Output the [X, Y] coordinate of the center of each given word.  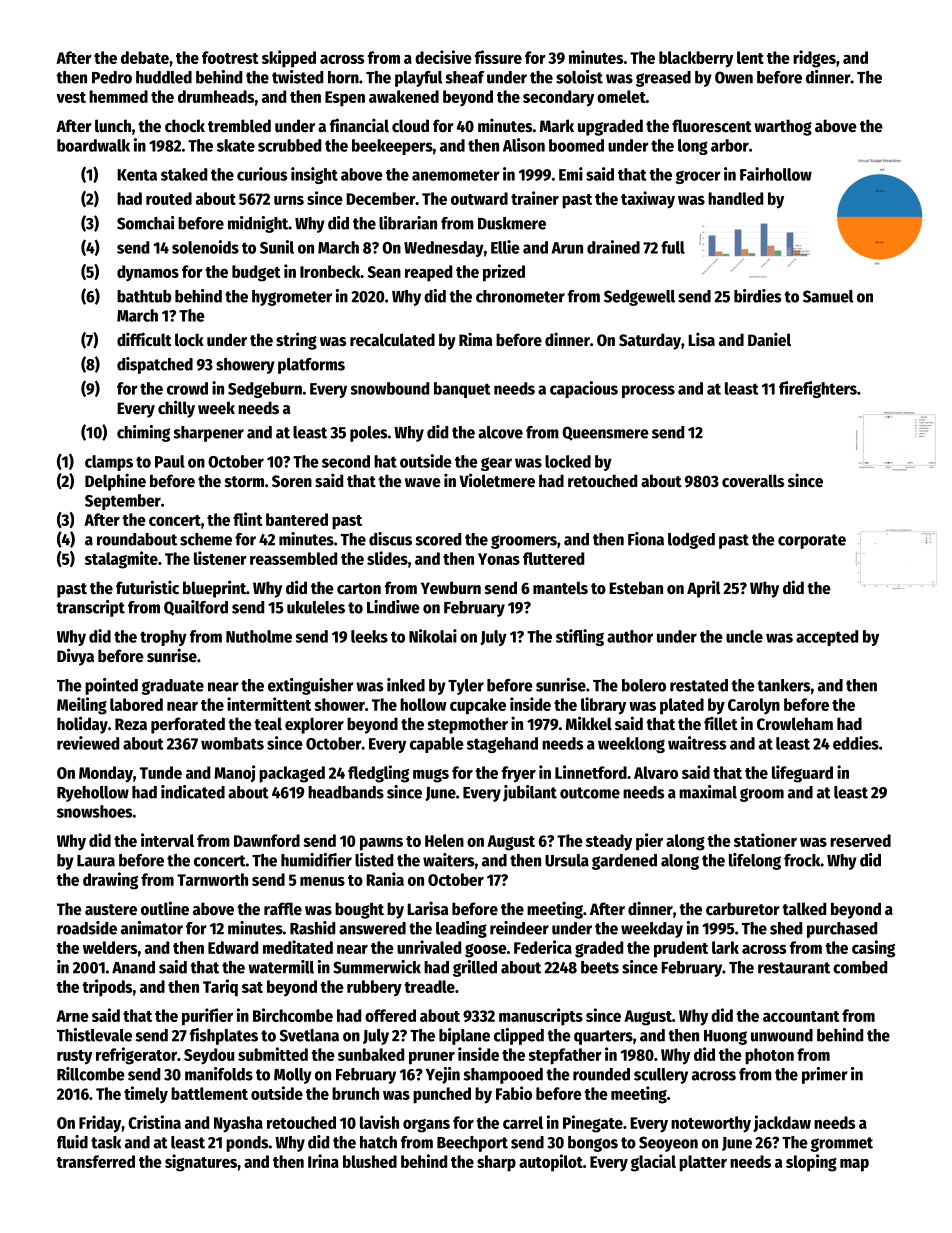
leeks [369, 636]
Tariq [220, 988]
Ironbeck [330, 271]
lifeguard [802, 774]
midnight [258, 224]
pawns [381, 844]
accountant [801, 1016]
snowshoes [94, 811]
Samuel [828, 296]
